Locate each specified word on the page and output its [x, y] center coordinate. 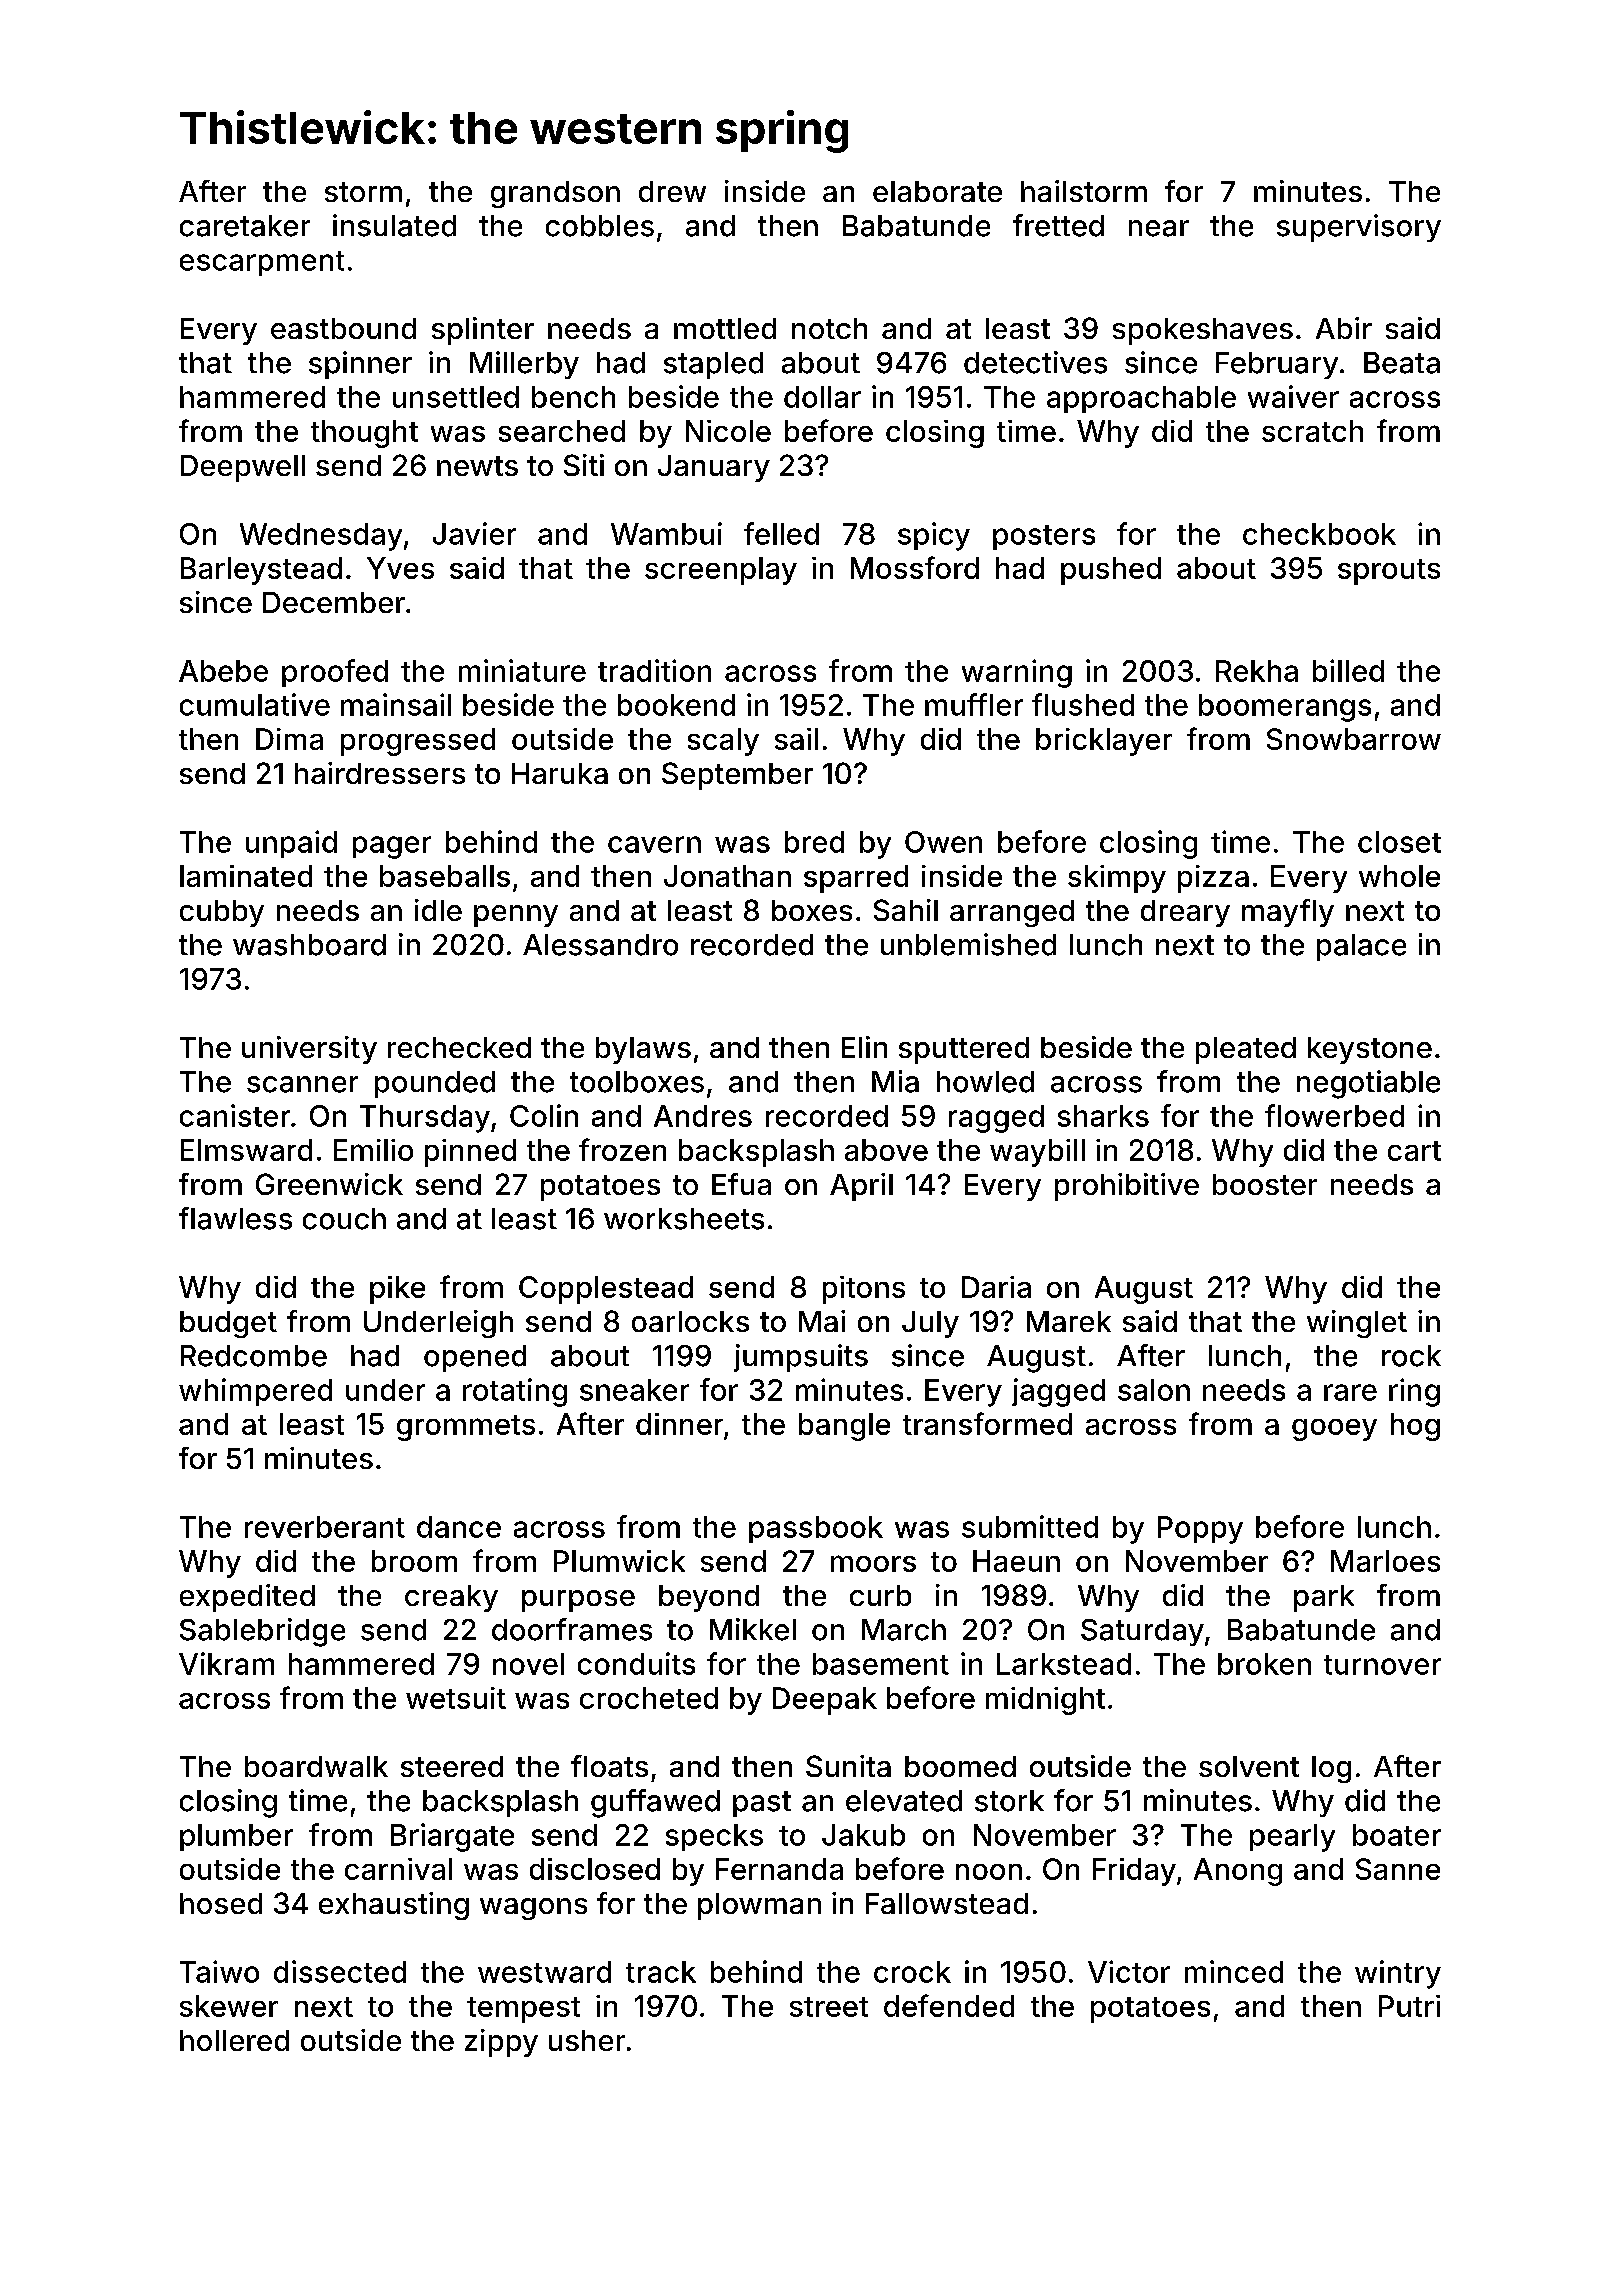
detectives [1035, 362]
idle [438, 910]
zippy [501, 2043]
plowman [759, 1906]
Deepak [825, 1701]
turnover [1382, 1665]
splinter [483, 331]
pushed [1111, 571]
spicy [934, 536]
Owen [943, 842]
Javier [474, 533]
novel [528, 1664]
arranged [1012, 913]
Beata [1402, 363]
